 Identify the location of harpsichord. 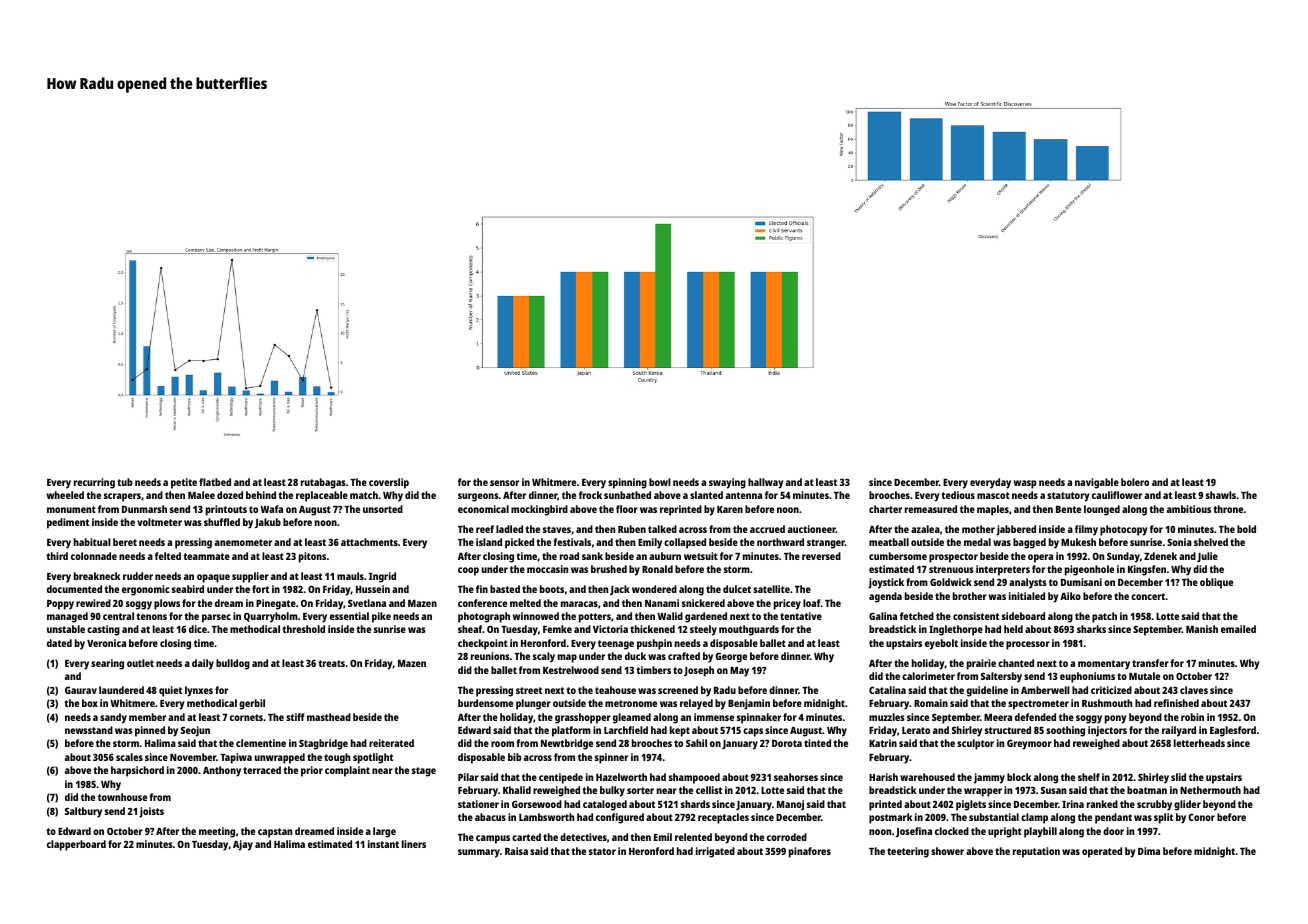
(137, 771).
